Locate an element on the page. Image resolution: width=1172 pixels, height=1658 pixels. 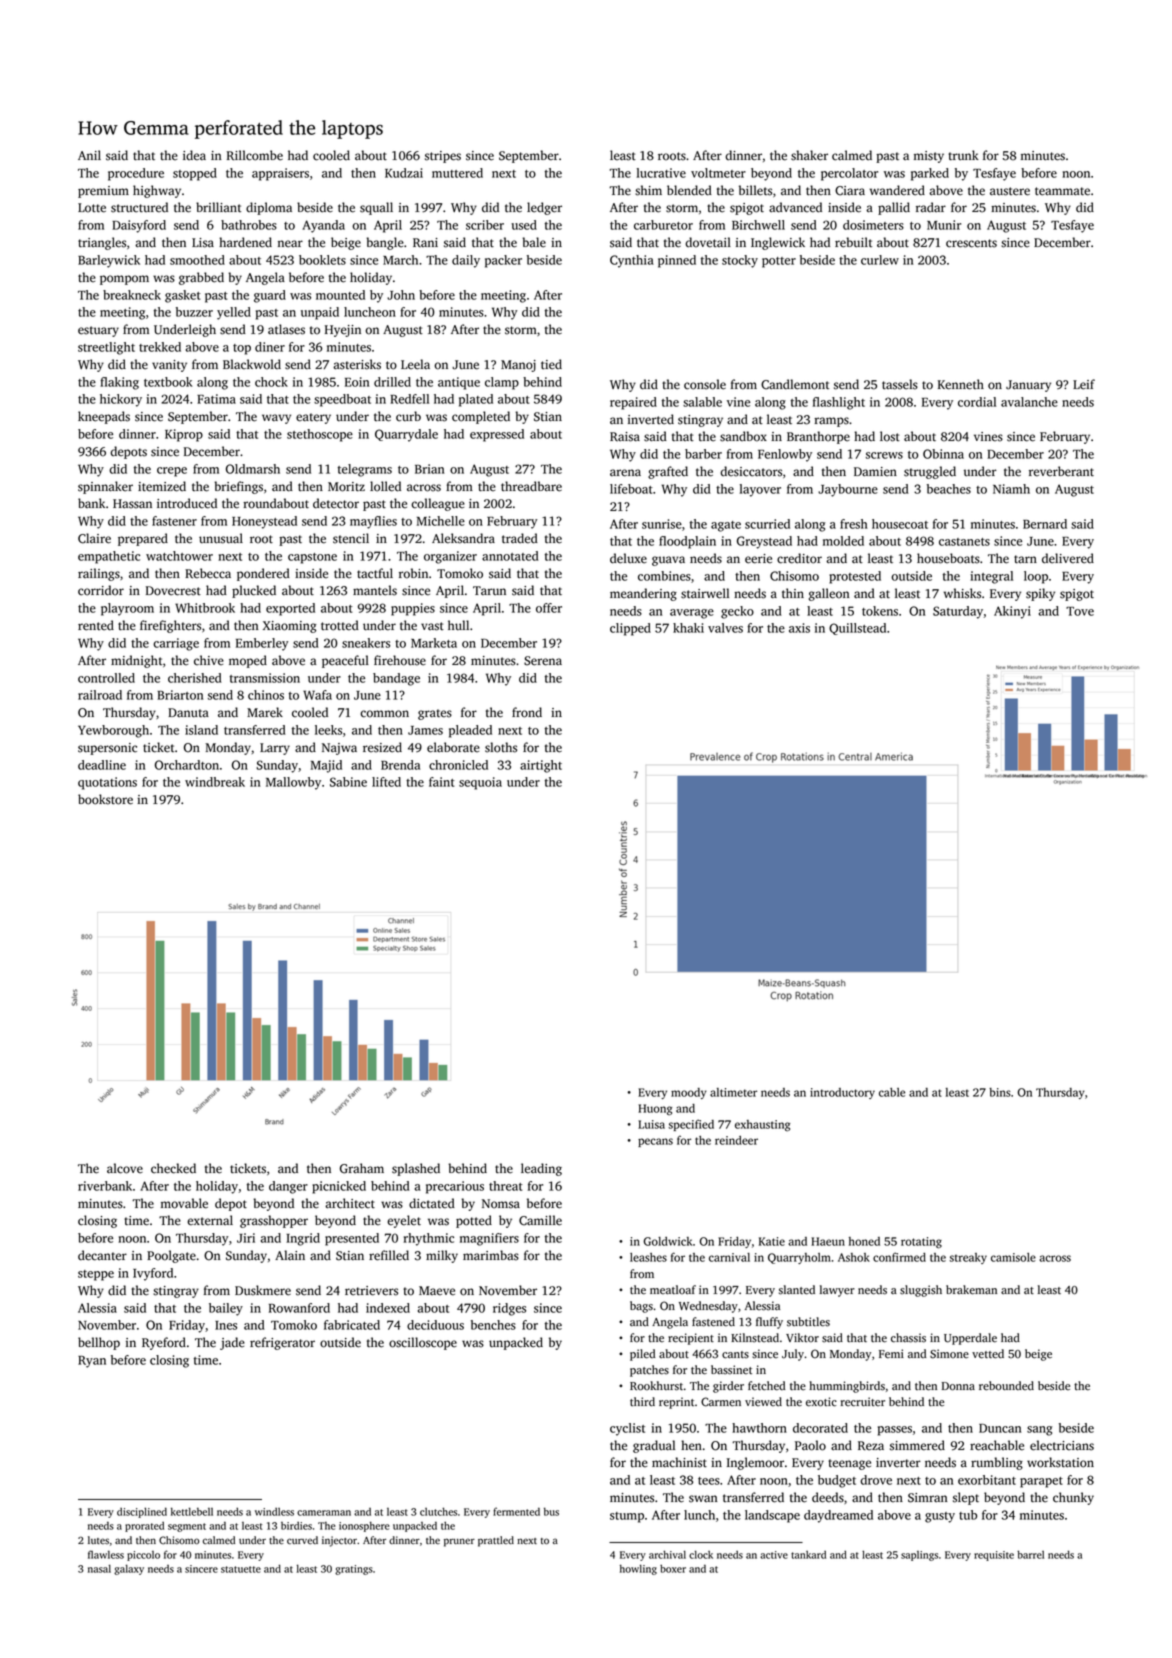
cable is located at coordinates (892, 1092).
